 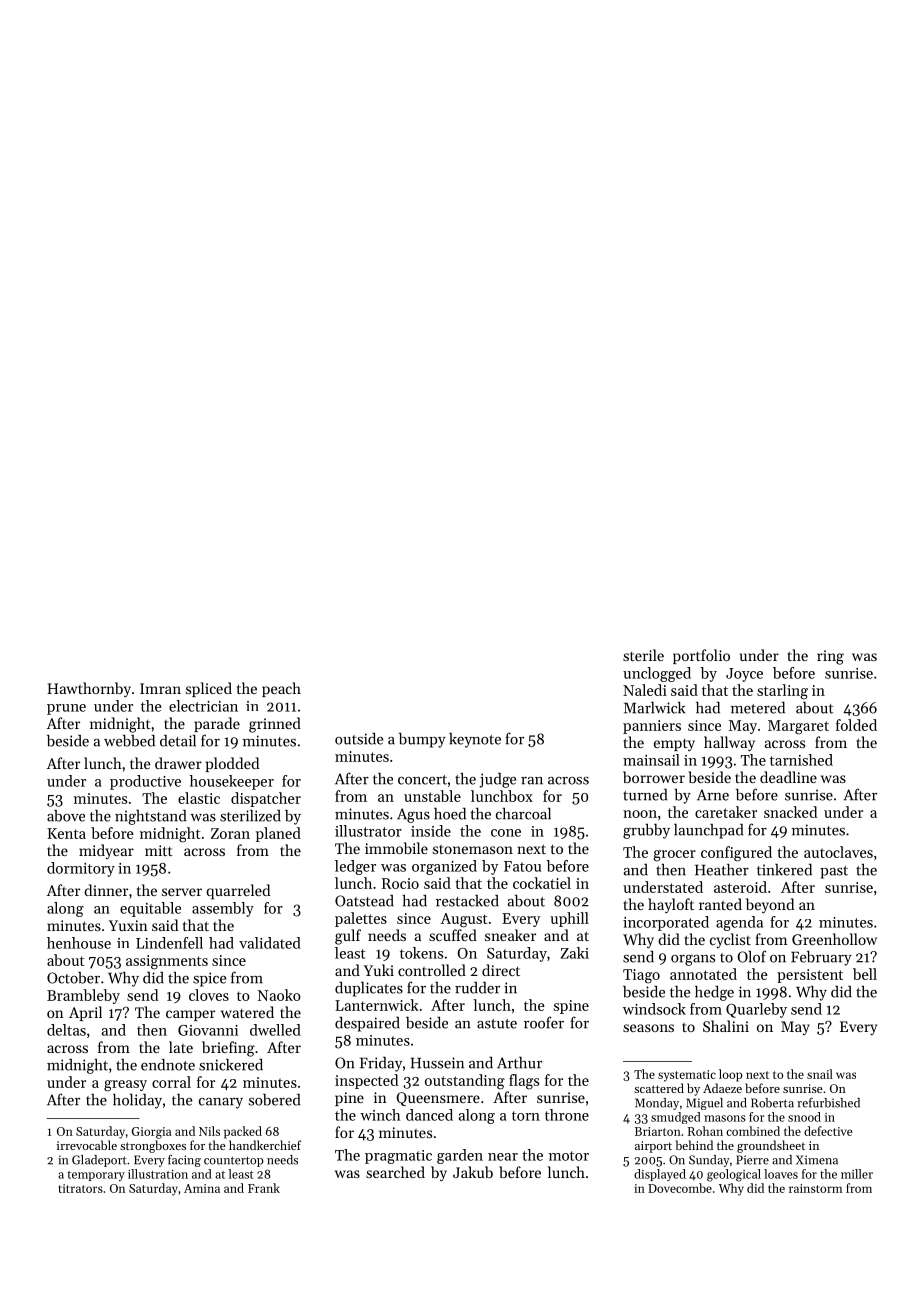 I want to click on Brambleby, so click(x=83, y=996).
